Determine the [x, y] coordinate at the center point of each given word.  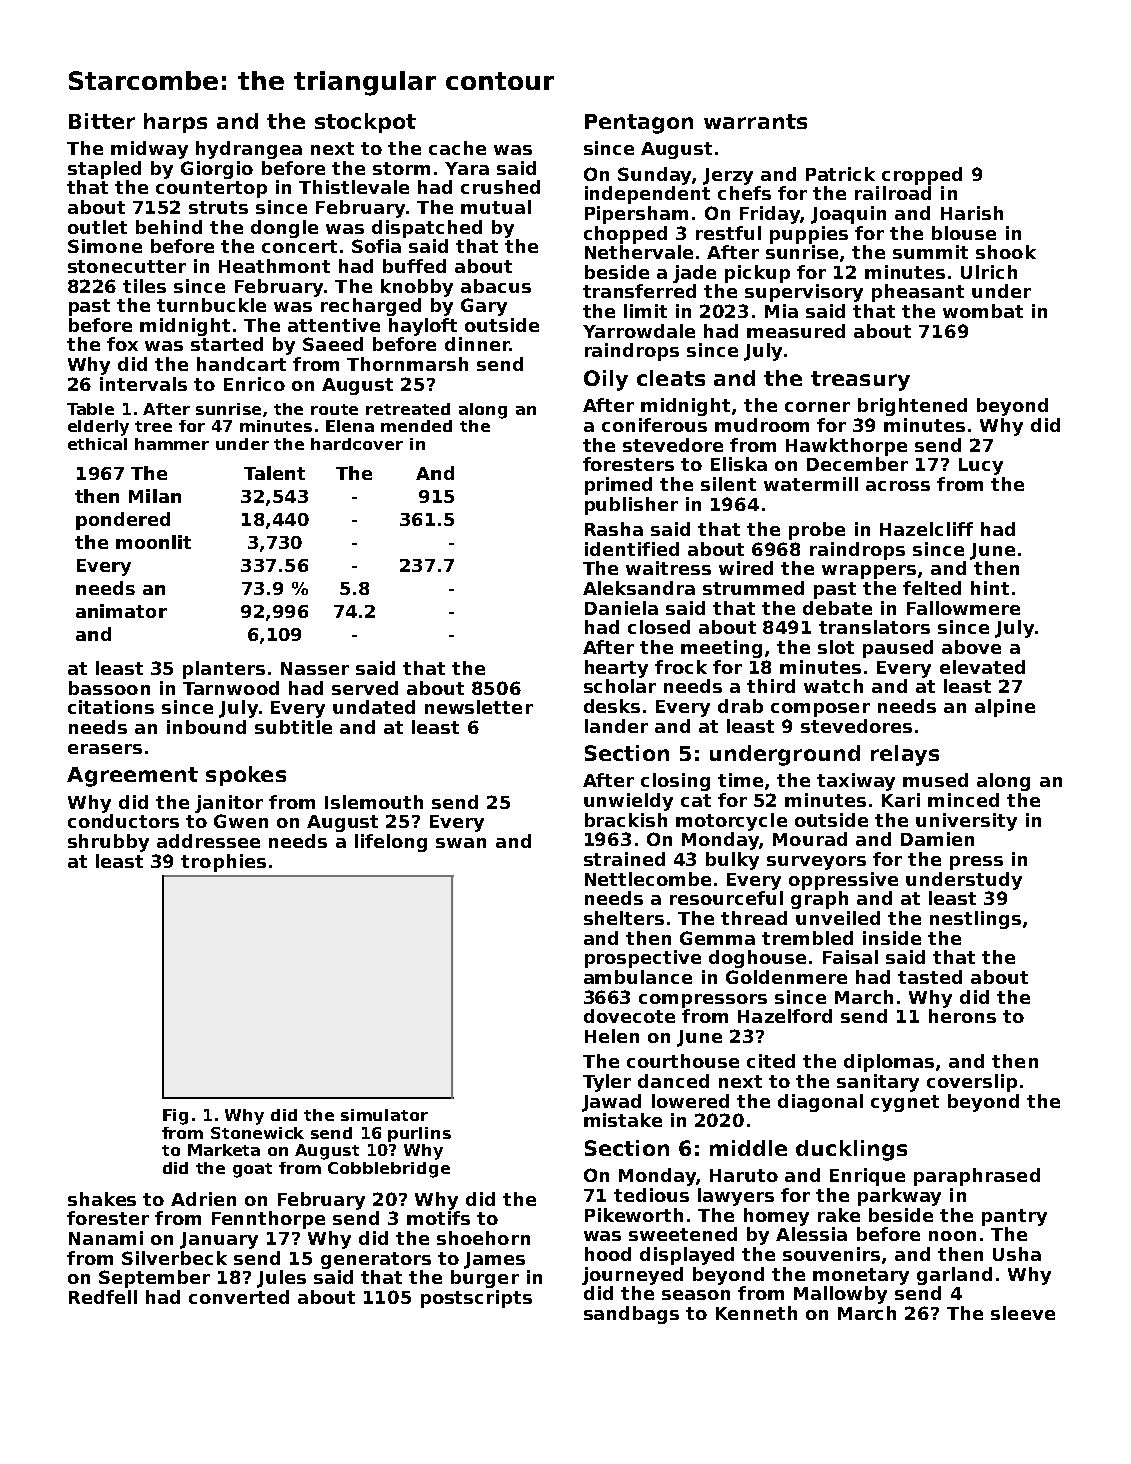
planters [224, 670]
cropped [922, 176]
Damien [937, 839]
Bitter [102, 121]
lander [616, 726]
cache [457, 148]
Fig [175, 1117]
